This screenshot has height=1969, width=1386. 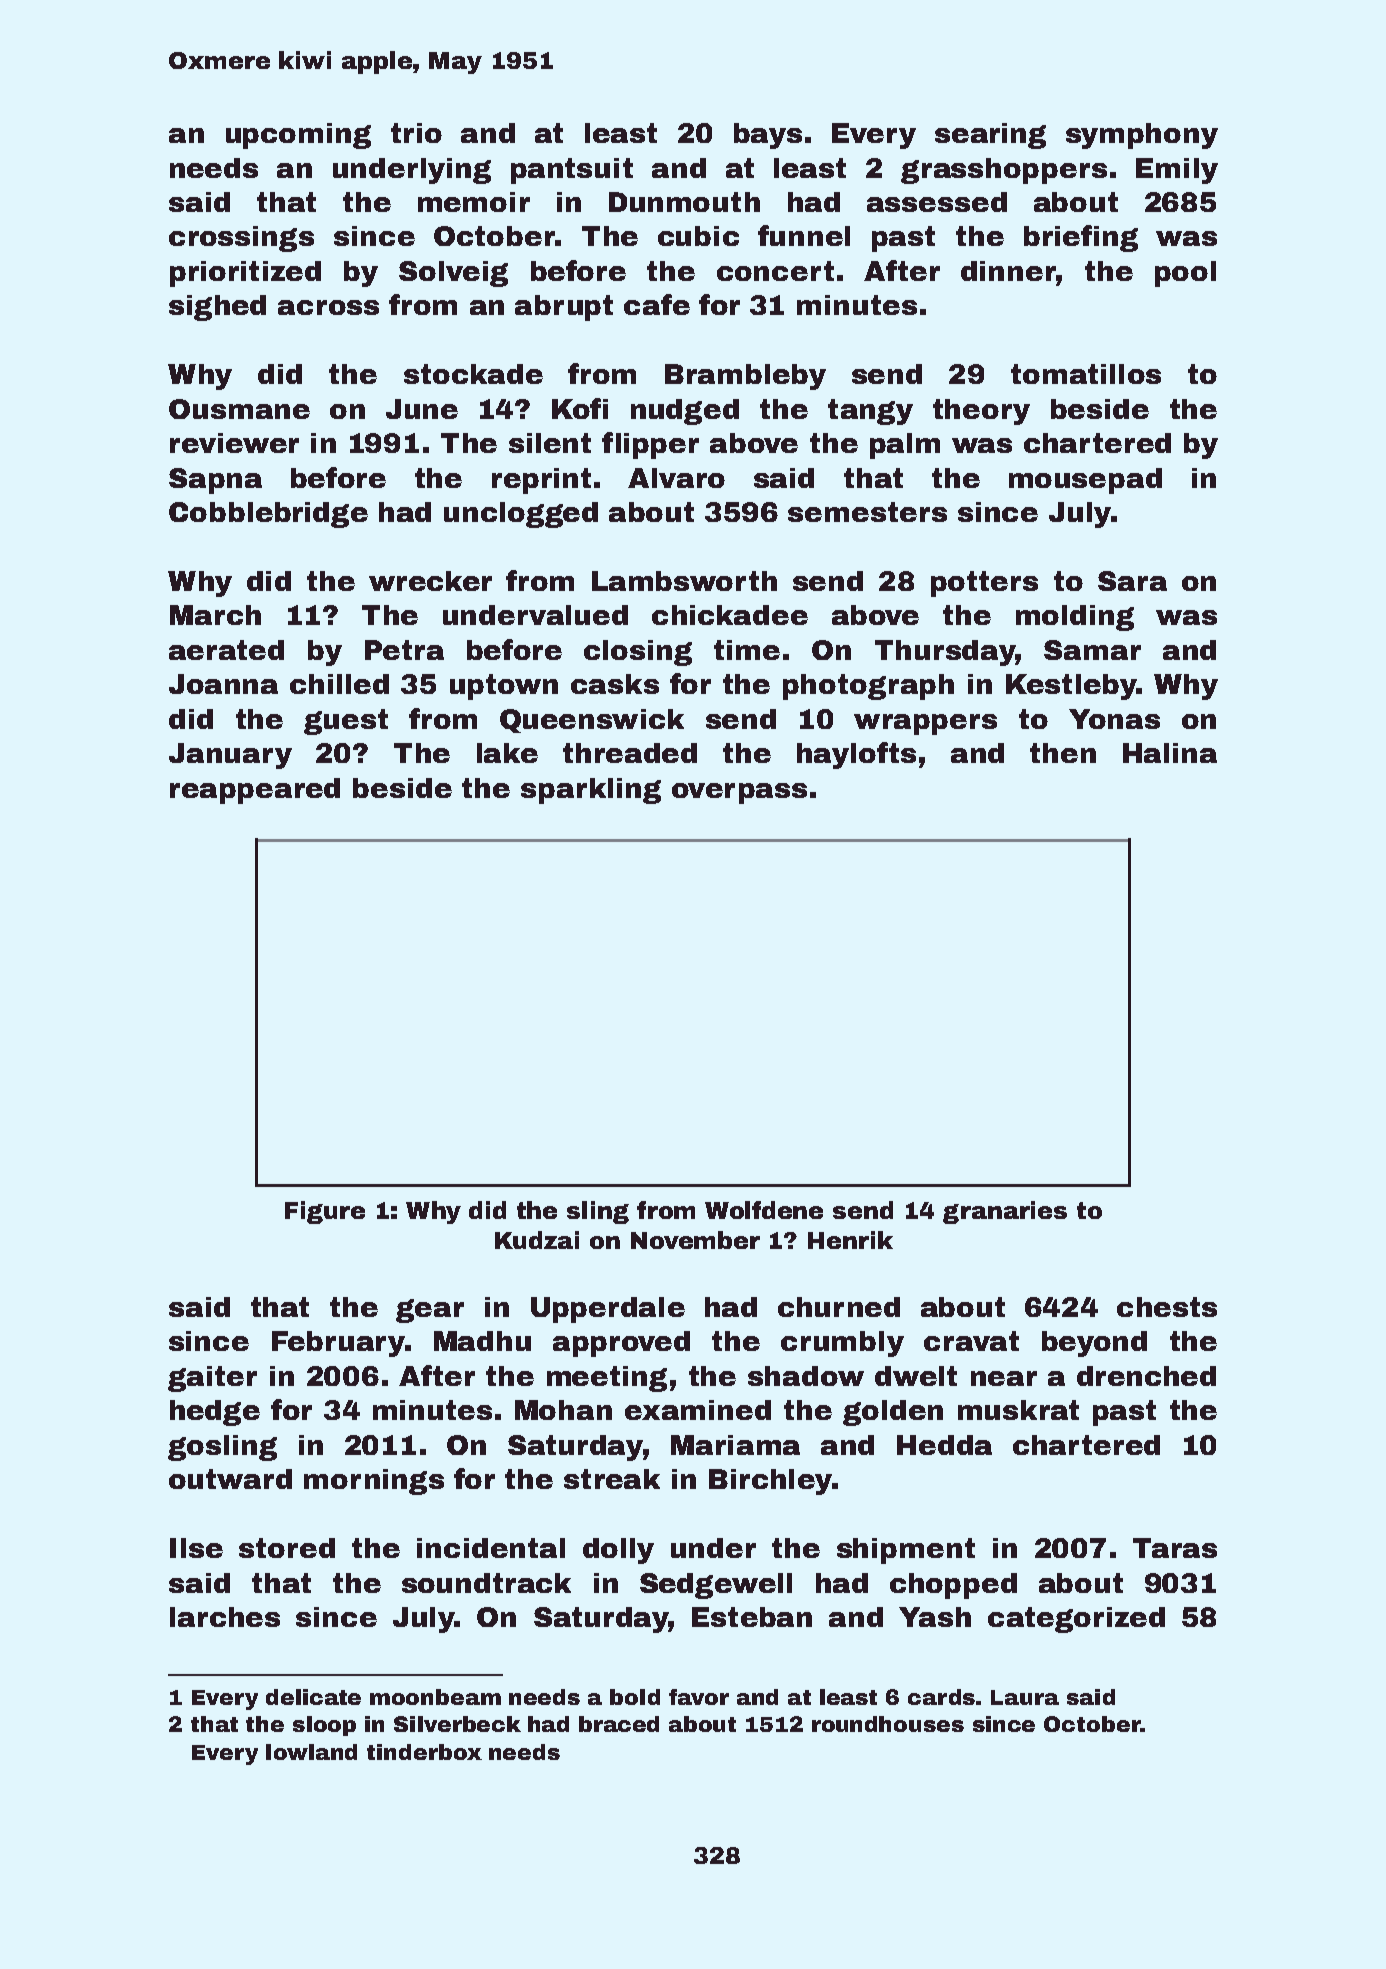 I want to click on uptown, so click(x=504, y=687).
